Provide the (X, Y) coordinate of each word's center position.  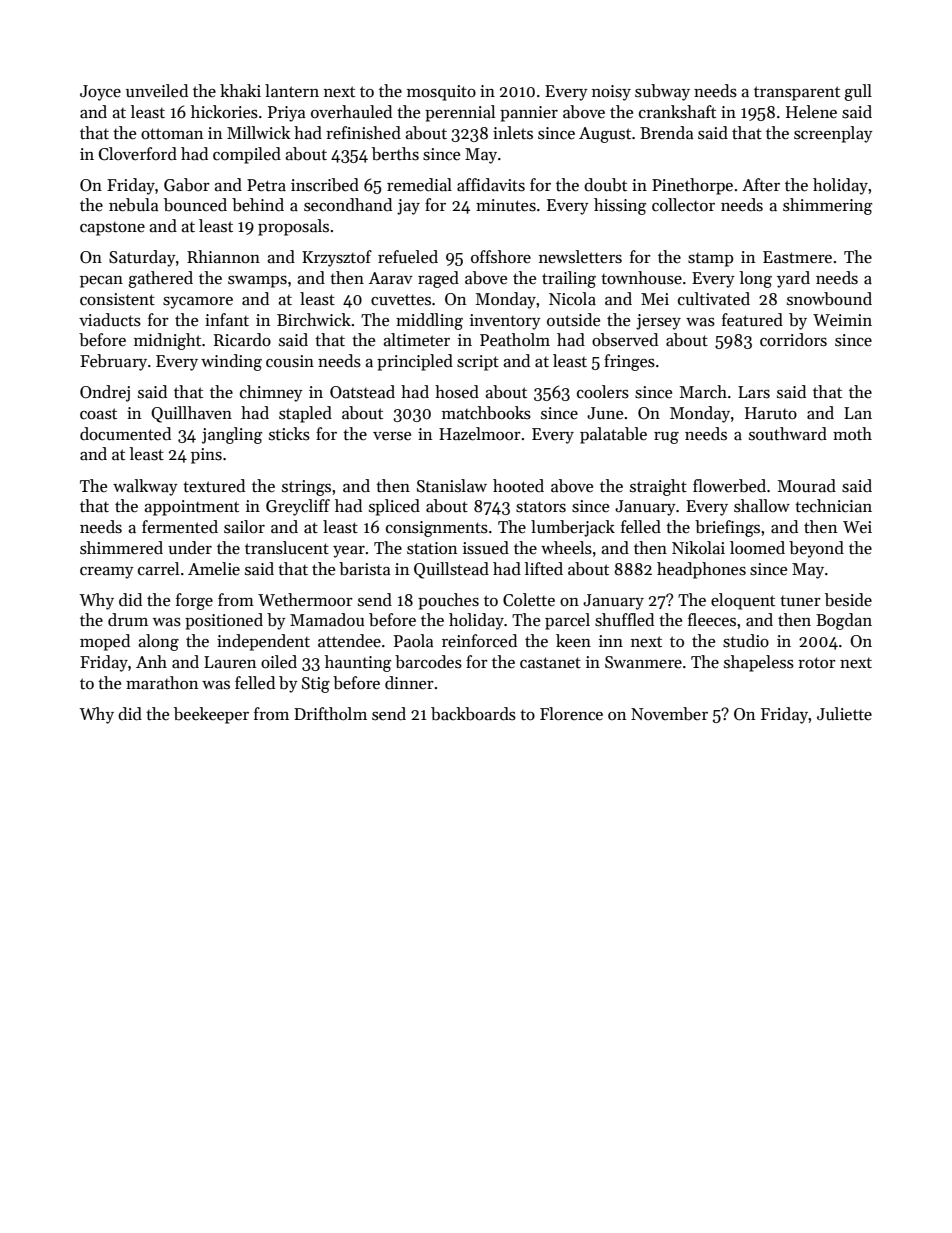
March (703, 392)
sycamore (198, 303)
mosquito (441, 93)
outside (573, 320)
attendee (349, 641)
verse (392, 436)
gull (858, 92)
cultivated (714, 299)
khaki (240, 91)
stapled (305, 414)
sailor (244, 527)
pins (206, 456)
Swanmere (643, 662)
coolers (603, 392)
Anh (151, 661)
